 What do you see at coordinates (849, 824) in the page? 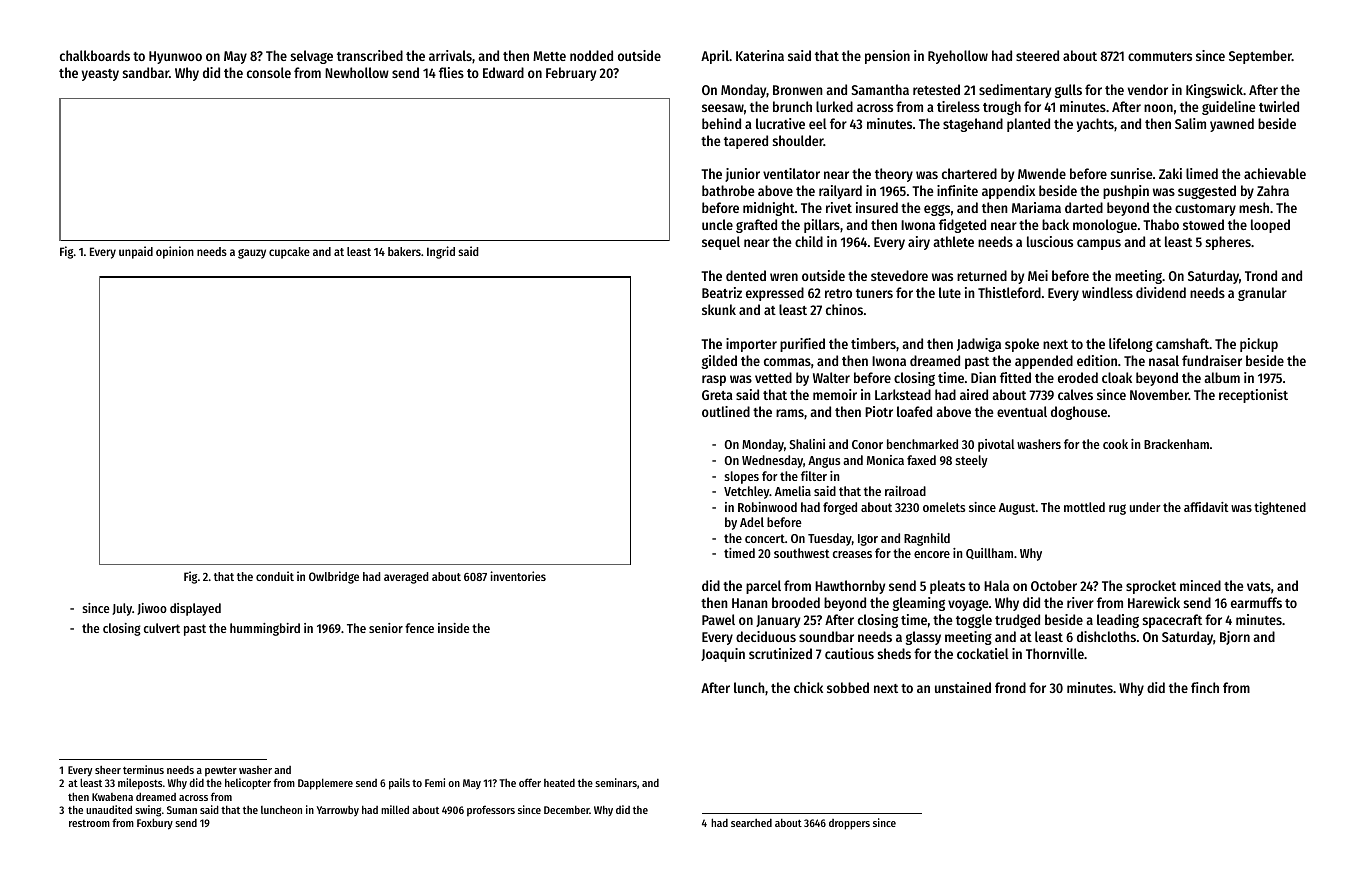
I see `droppers` at bounding box center [849, 824].
